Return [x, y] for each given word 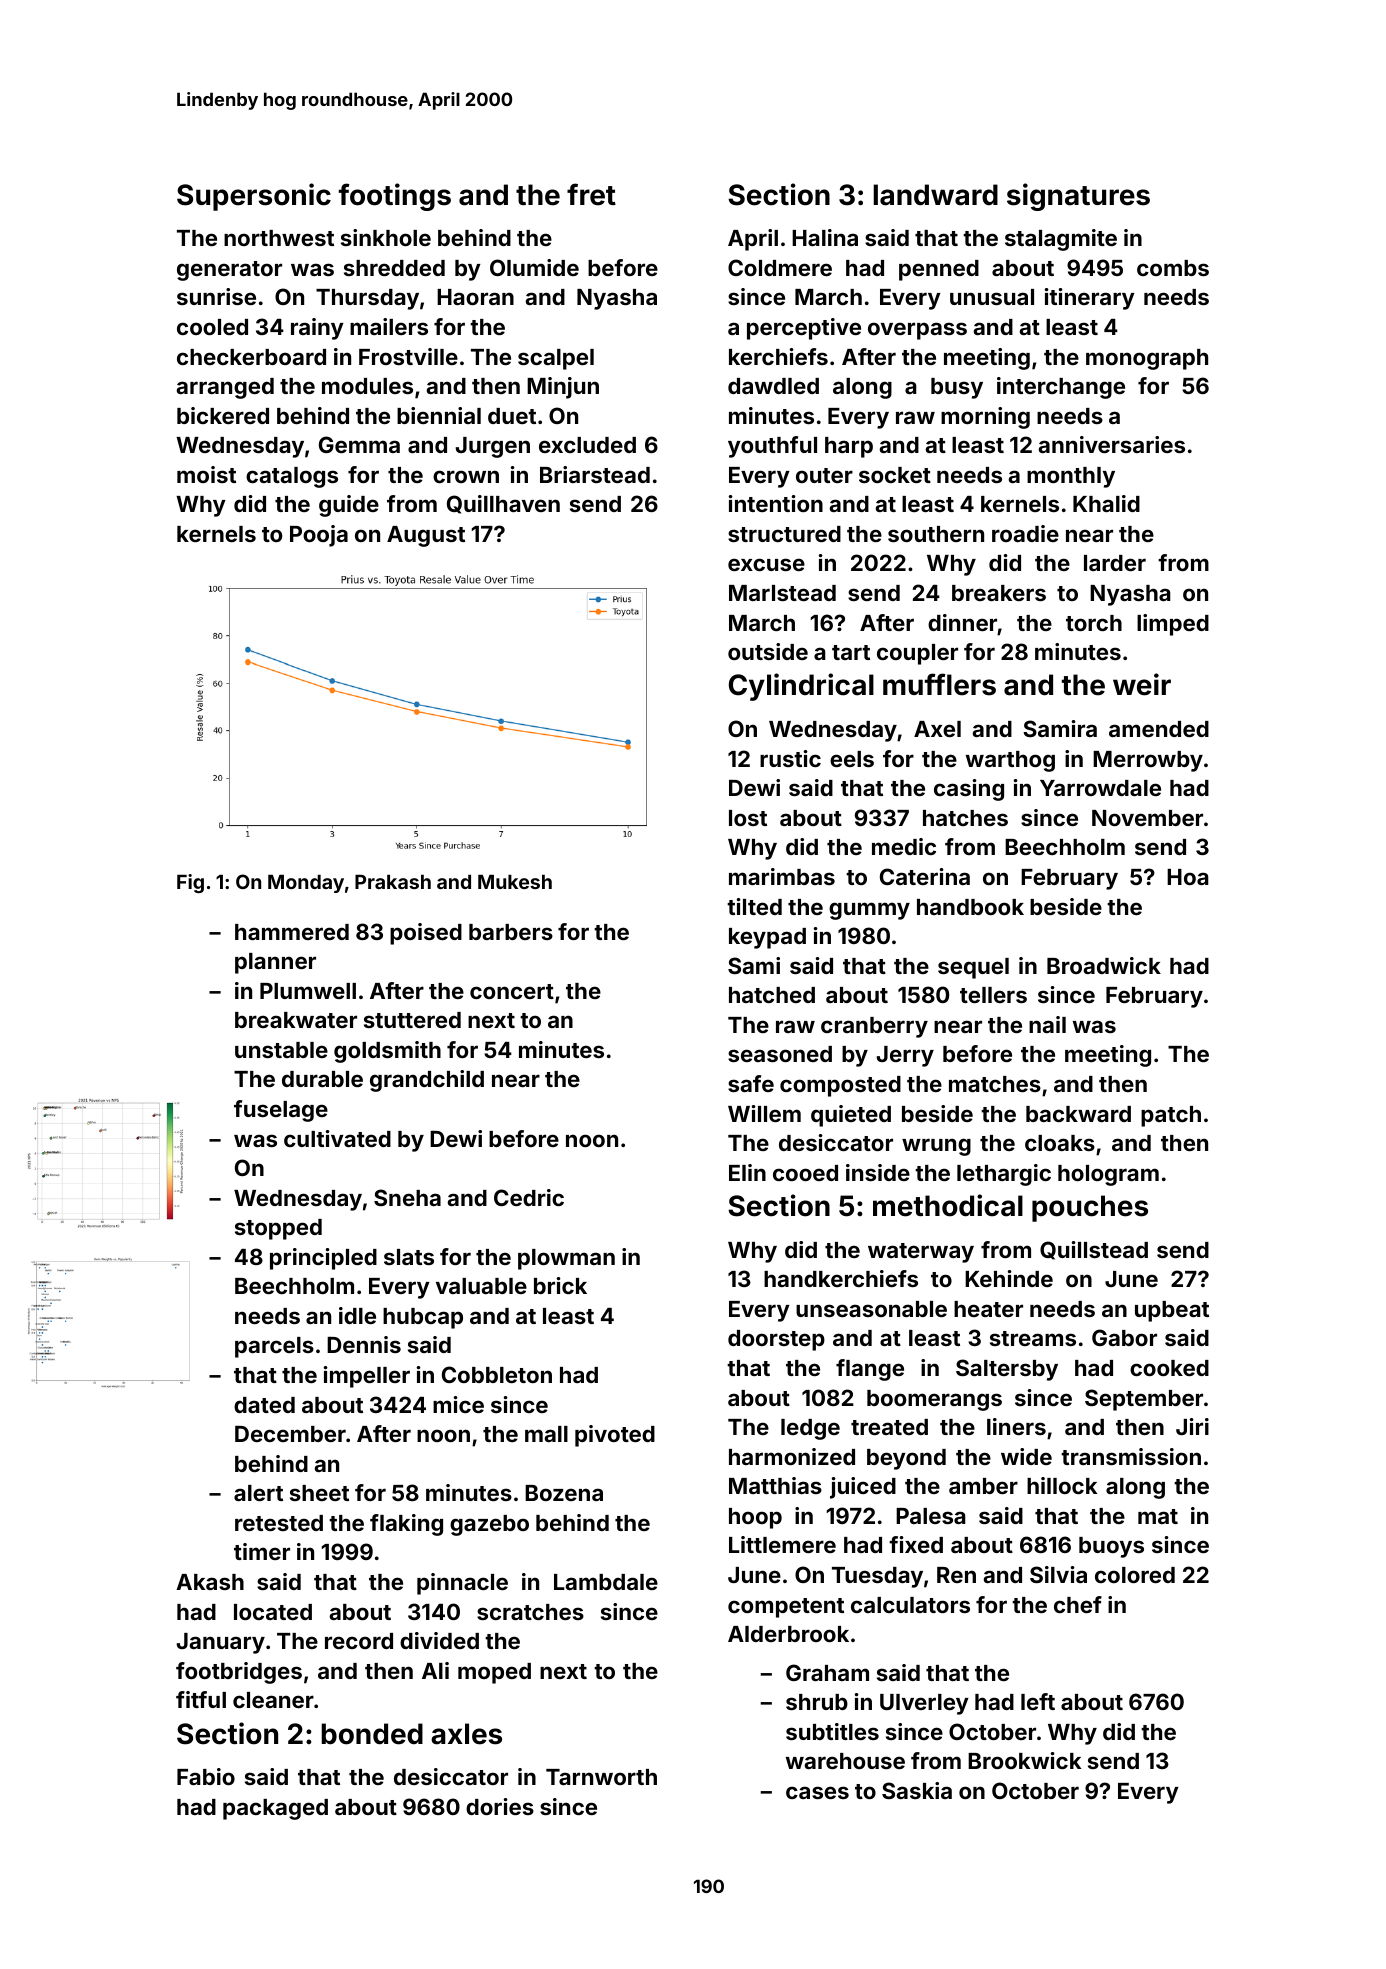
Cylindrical [801, 687]
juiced [863, 1488]
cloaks [1060, 1143]
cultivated [337, 1138]
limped [1173, 625]
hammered [292, 932]
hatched [772, 995]
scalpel [556, 359]
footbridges [239, 1673]
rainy [317, 329]
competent [786, 1608]
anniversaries [1111, 444]
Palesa [931, 1516]
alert [258, 1493]
